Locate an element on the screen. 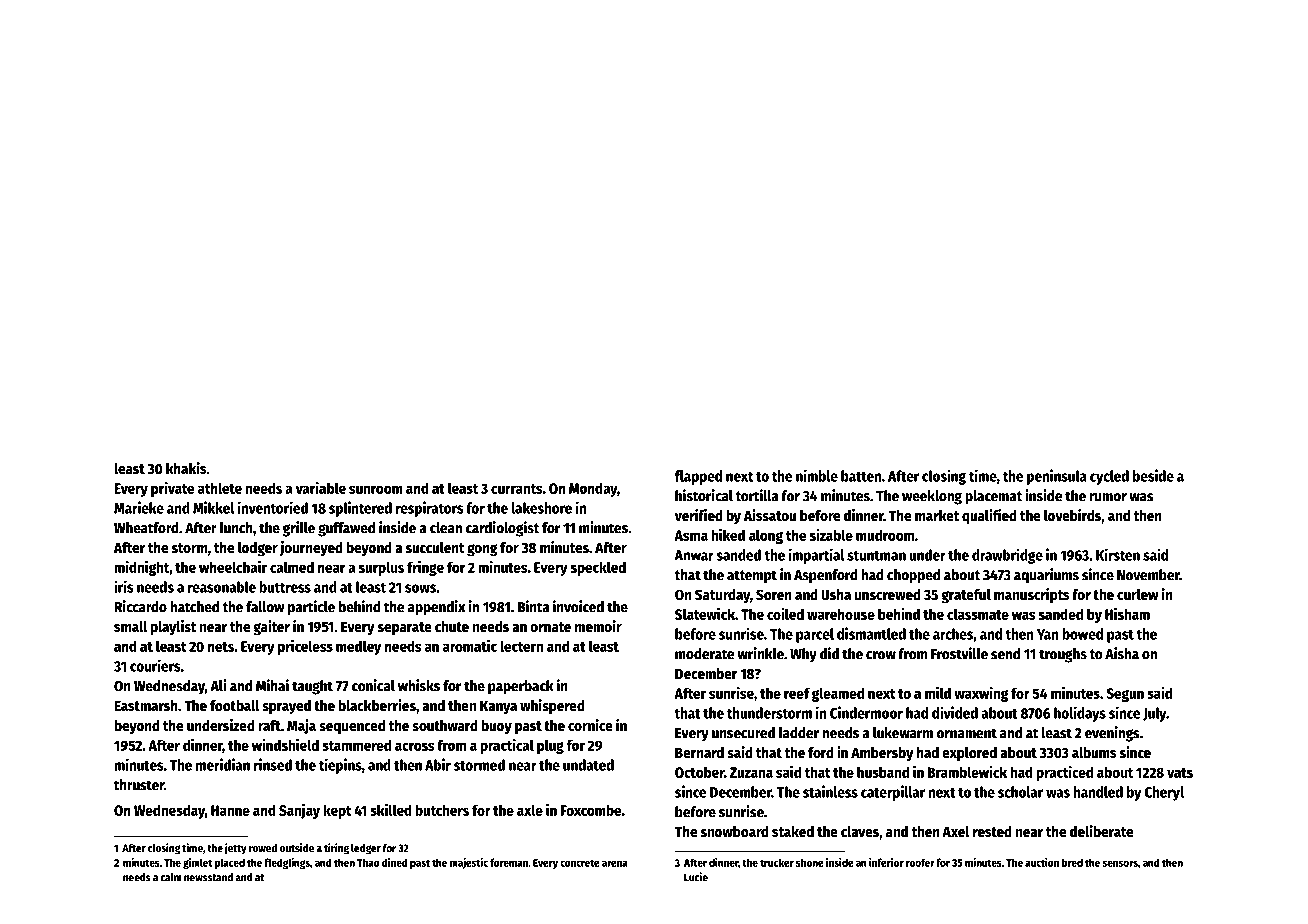 The height and width of the screenshot is (924, 1308). cardiologist is located at coordinates (502, 529).
